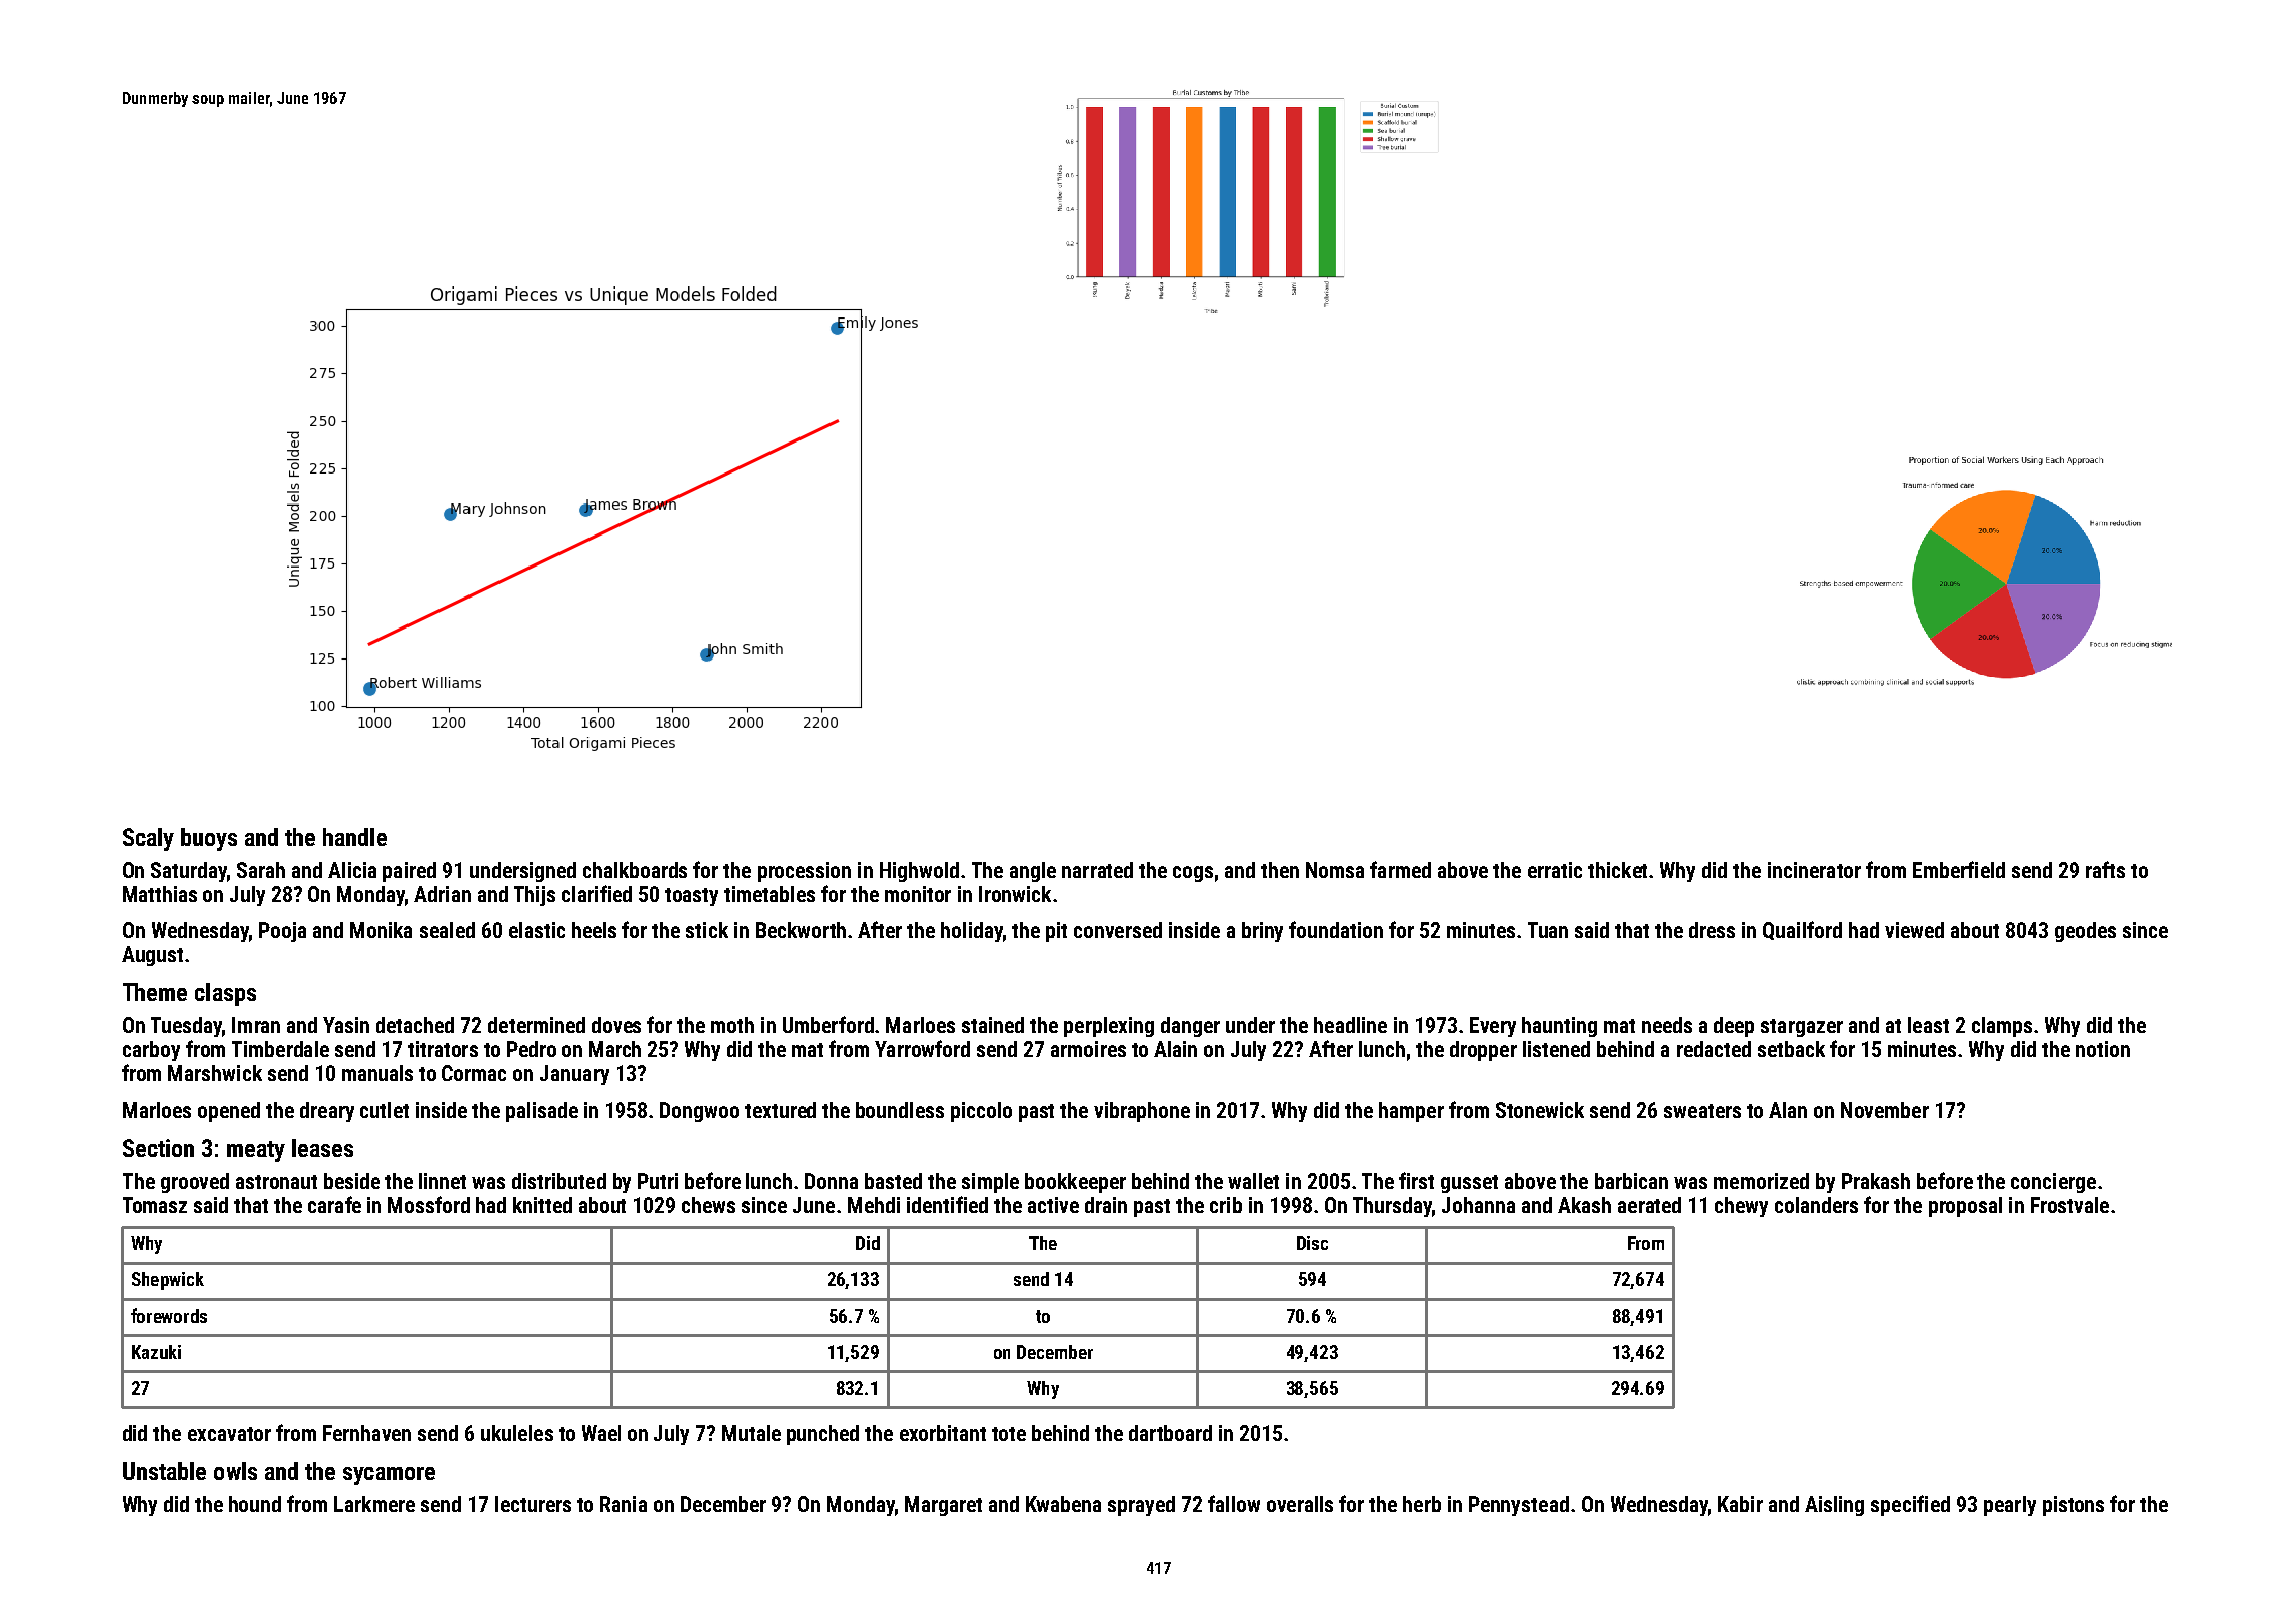 This screenshot has width=2292, height=1620. What do you see at coordinates (1741, 1207) in the screenshot?
I see `chewy` at bounding box center [1741, 1207].
